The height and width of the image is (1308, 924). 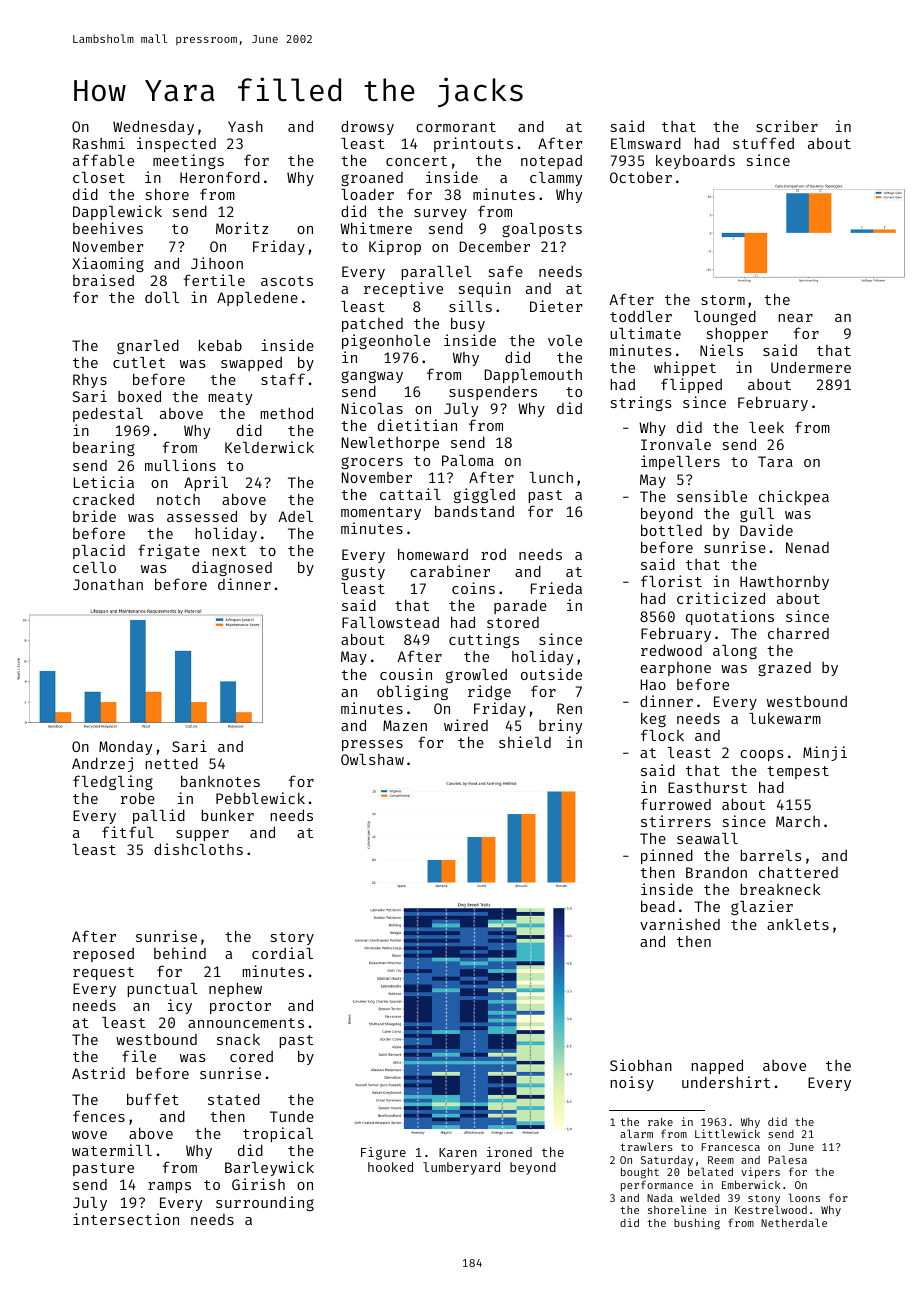 I want to click on Adel, so click(x=295, y=516).
